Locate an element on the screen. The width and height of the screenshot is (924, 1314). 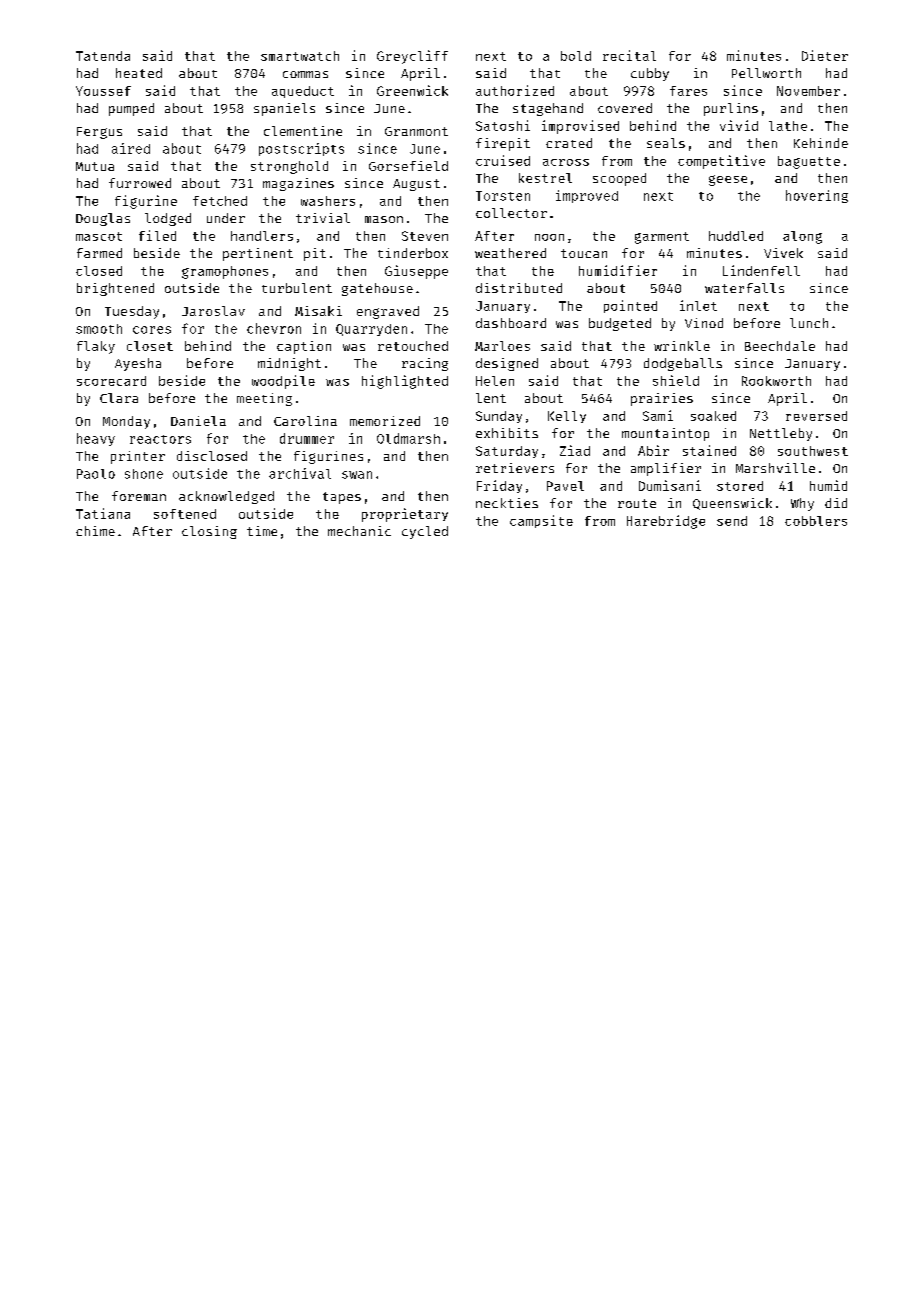
smooth is located at coordinates (99, 329).
